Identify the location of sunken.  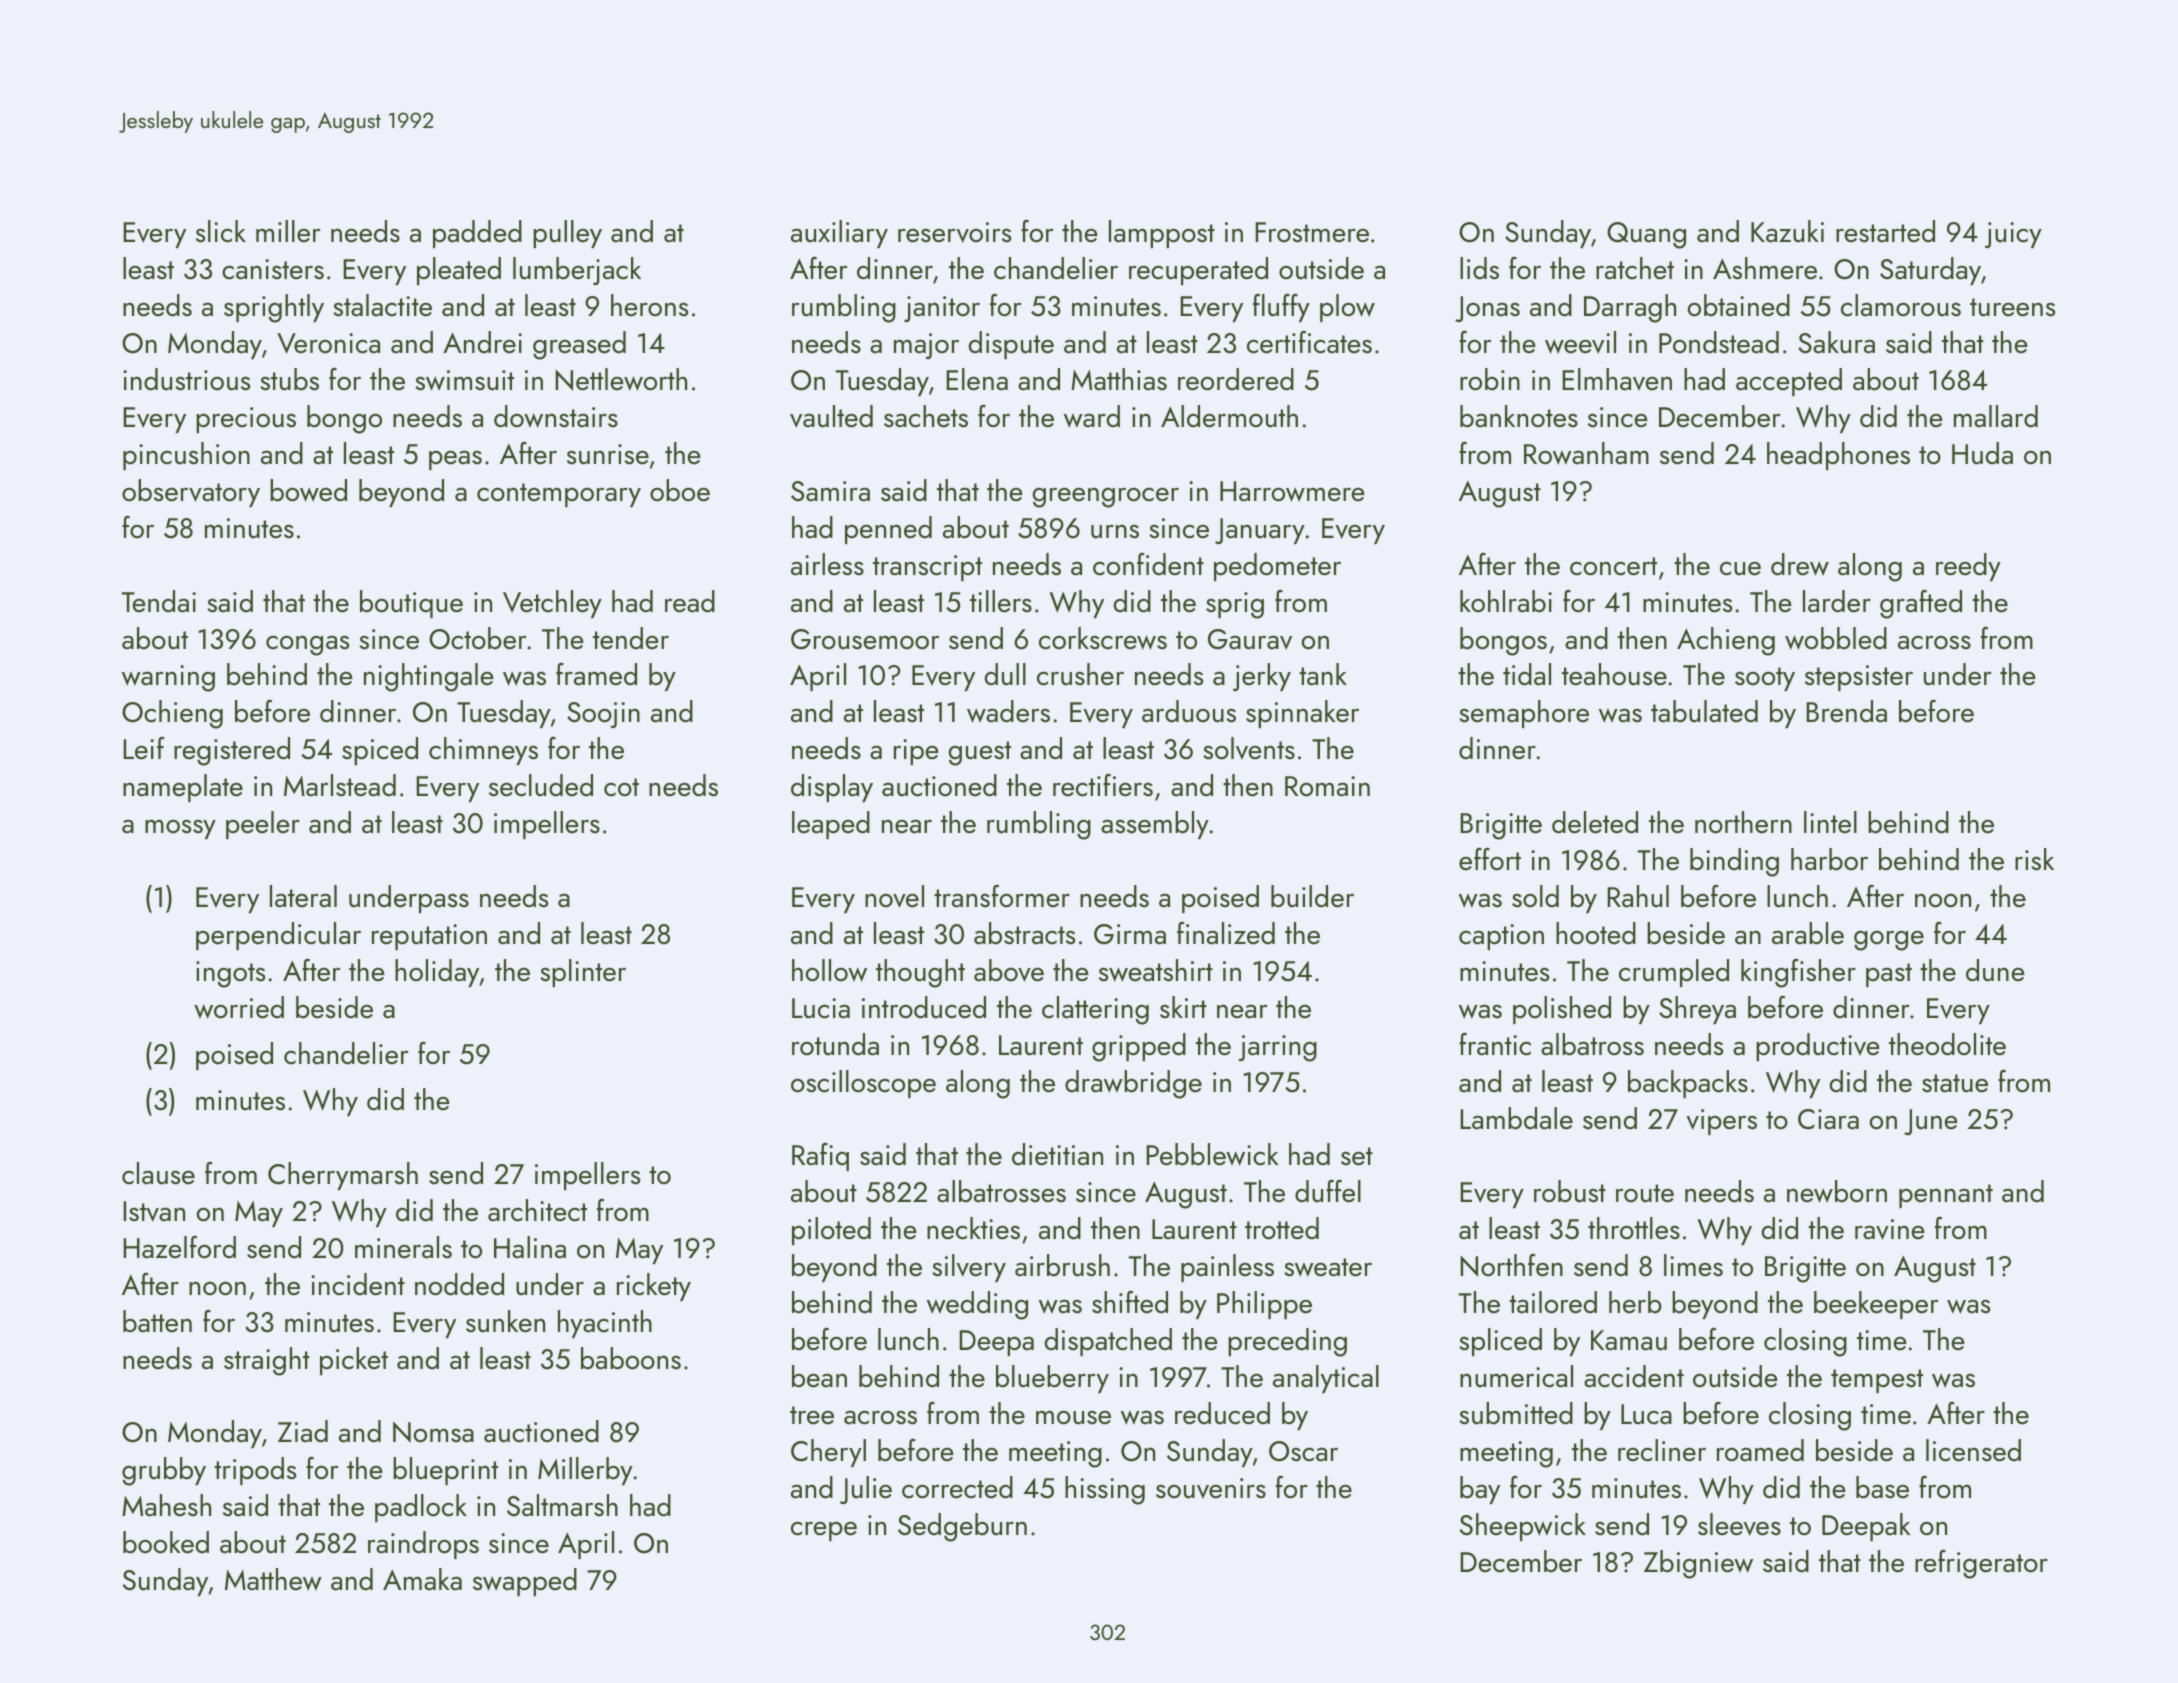
(505, 1321).
